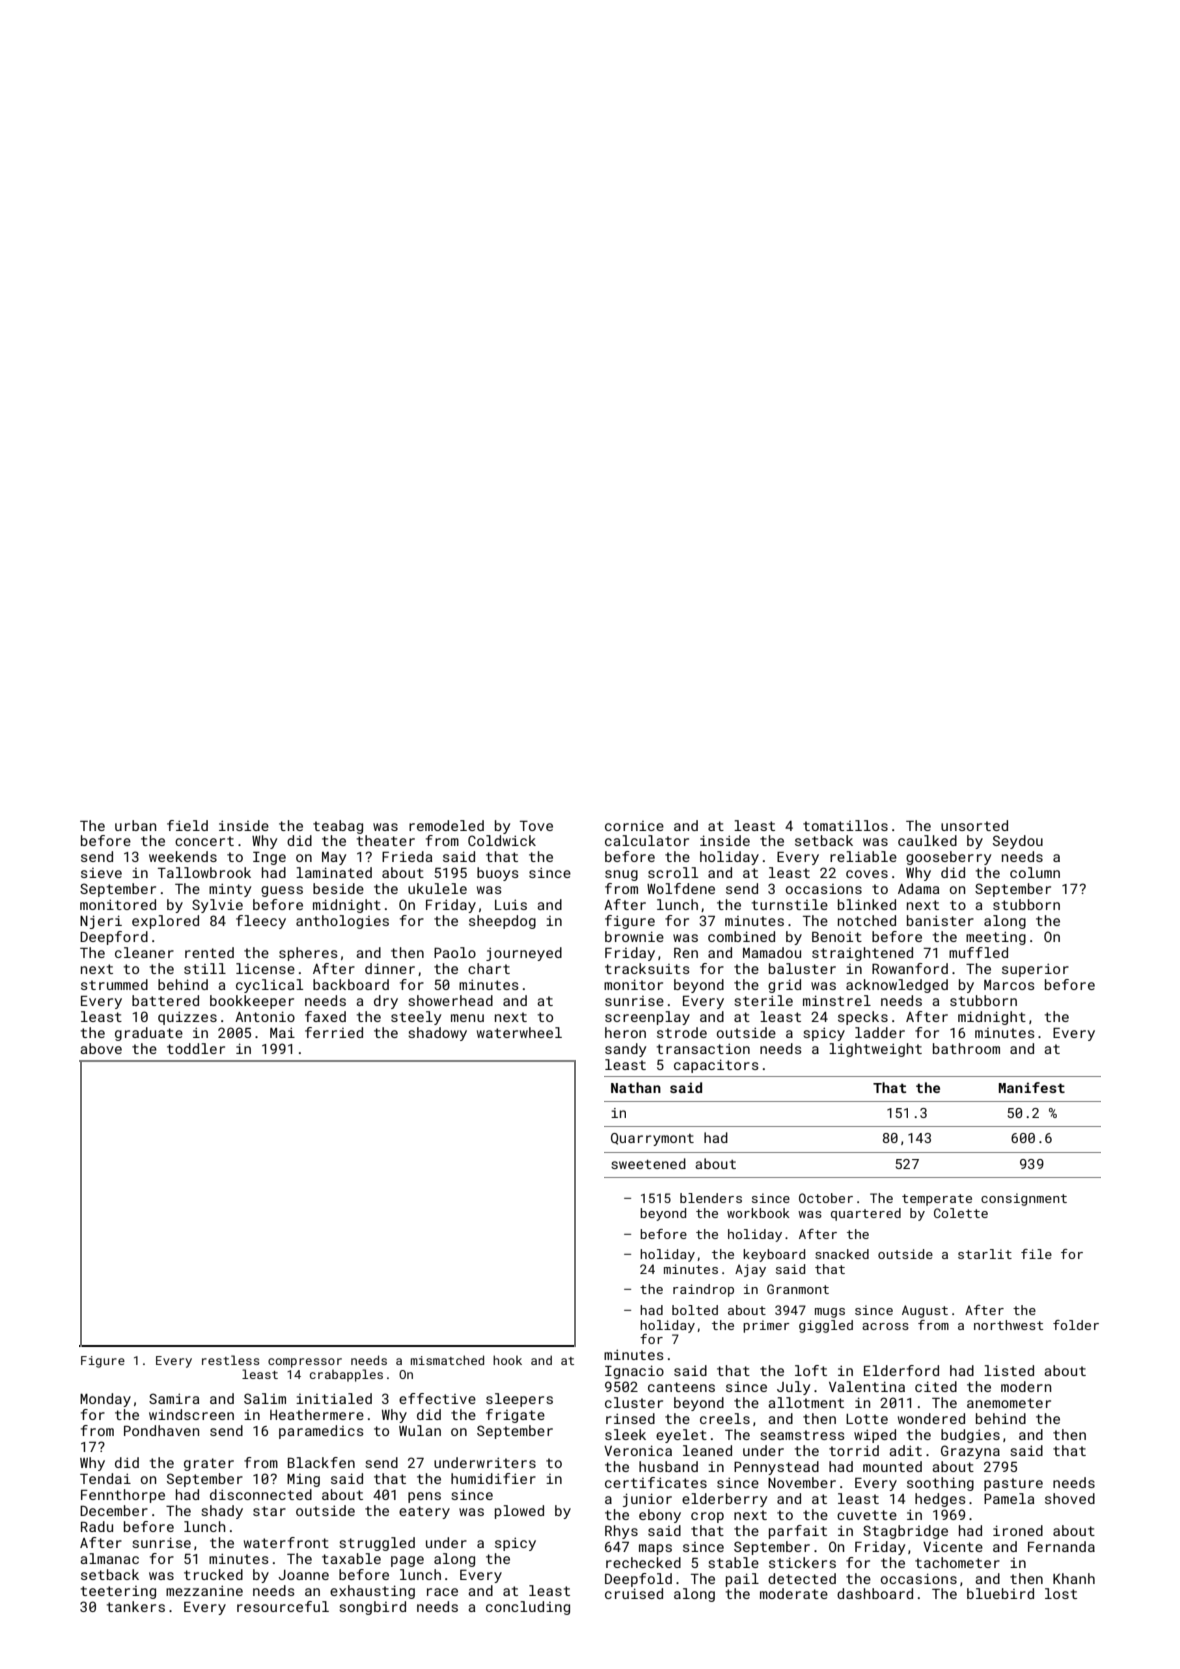  Describe the element at coordinates (936, 1386) in the image. I see `cited` at that location.
